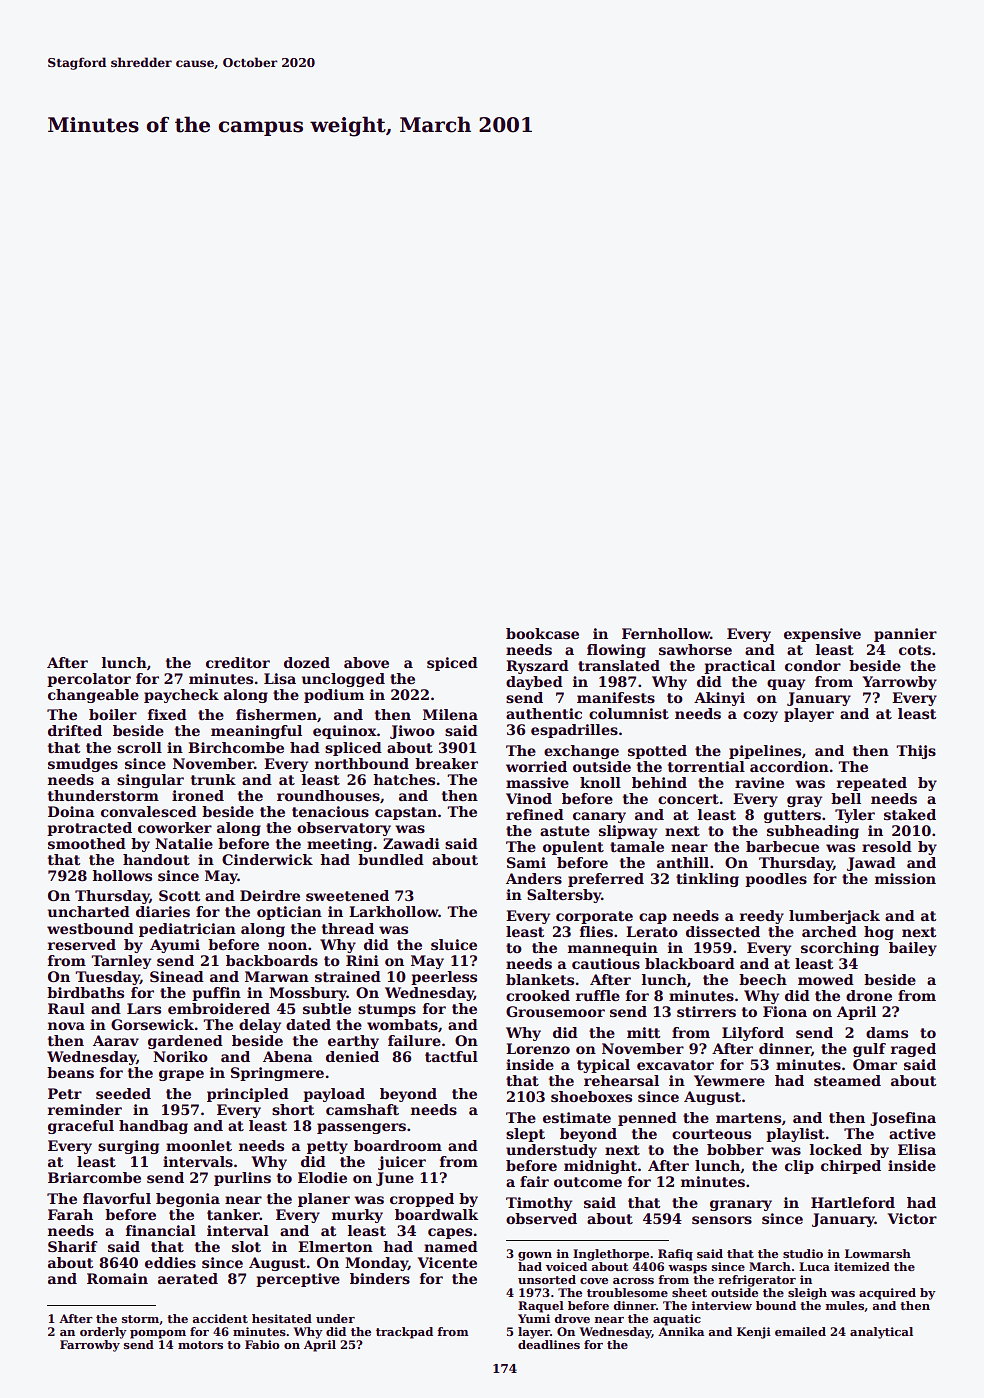  I want to click on arched, so click(829, 931).
